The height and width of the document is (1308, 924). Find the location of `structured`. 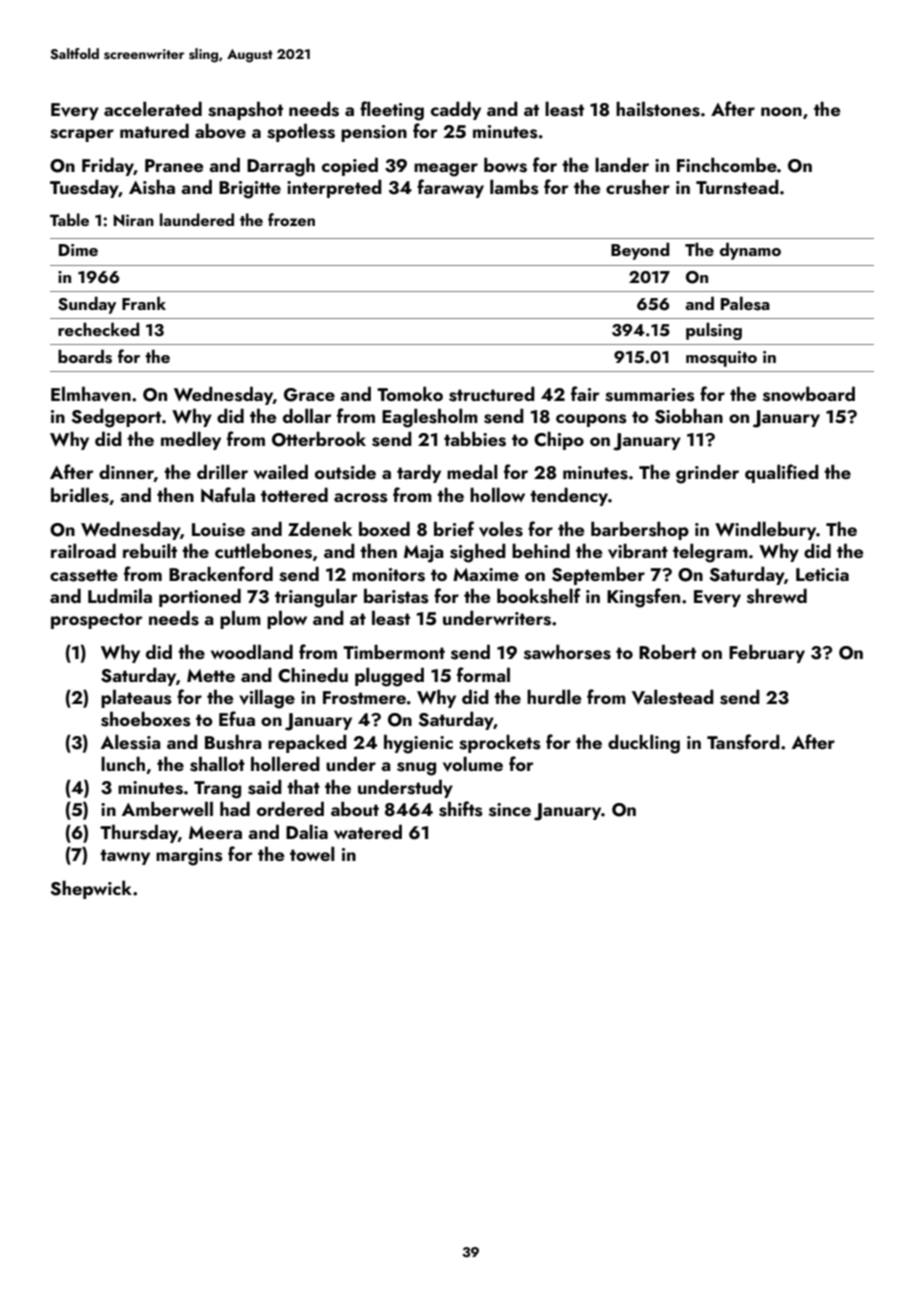

structured is located at coordinates (492, 394).
